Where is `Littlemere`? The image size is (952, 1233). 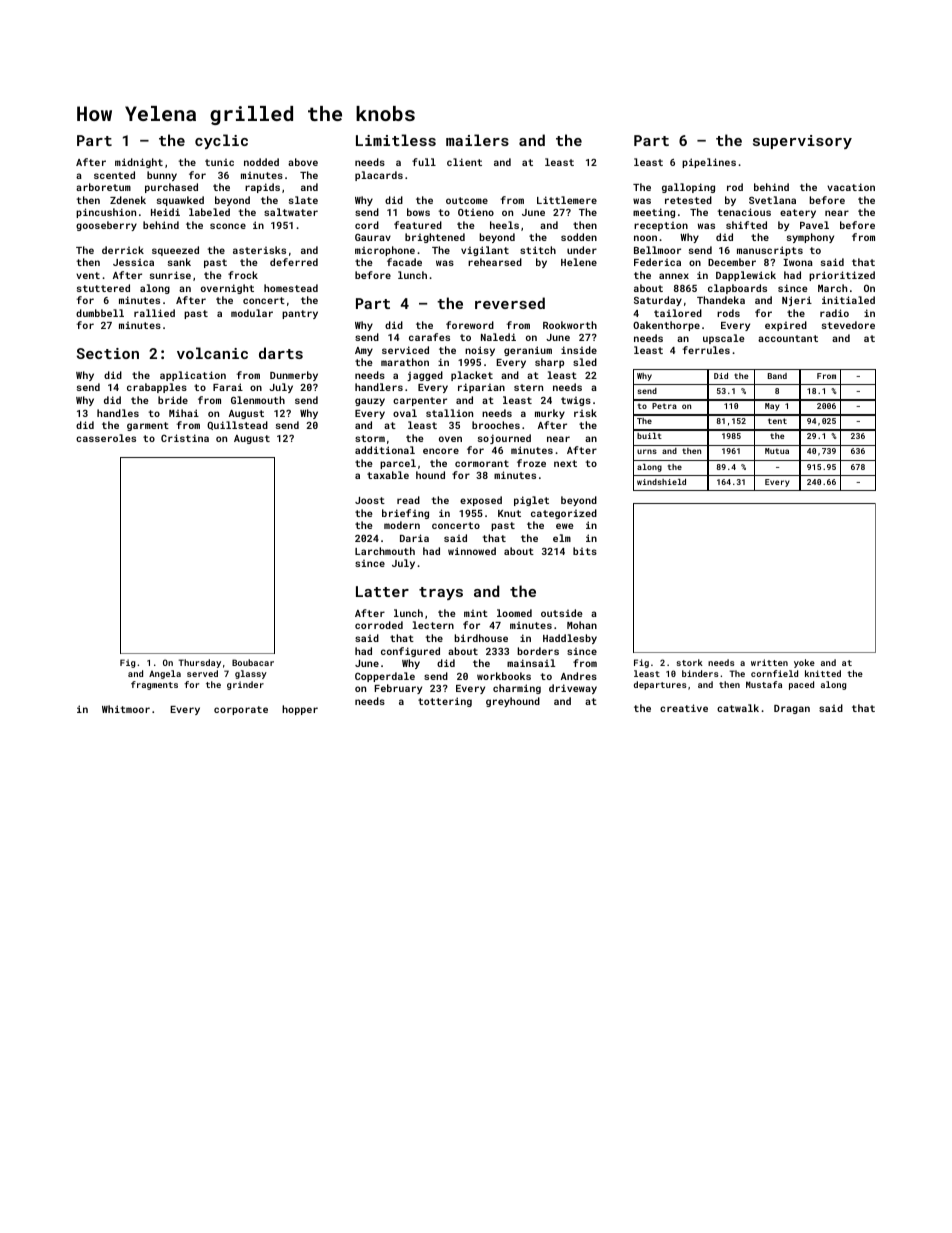
Littlemere is located at coordinates (567, 200).
